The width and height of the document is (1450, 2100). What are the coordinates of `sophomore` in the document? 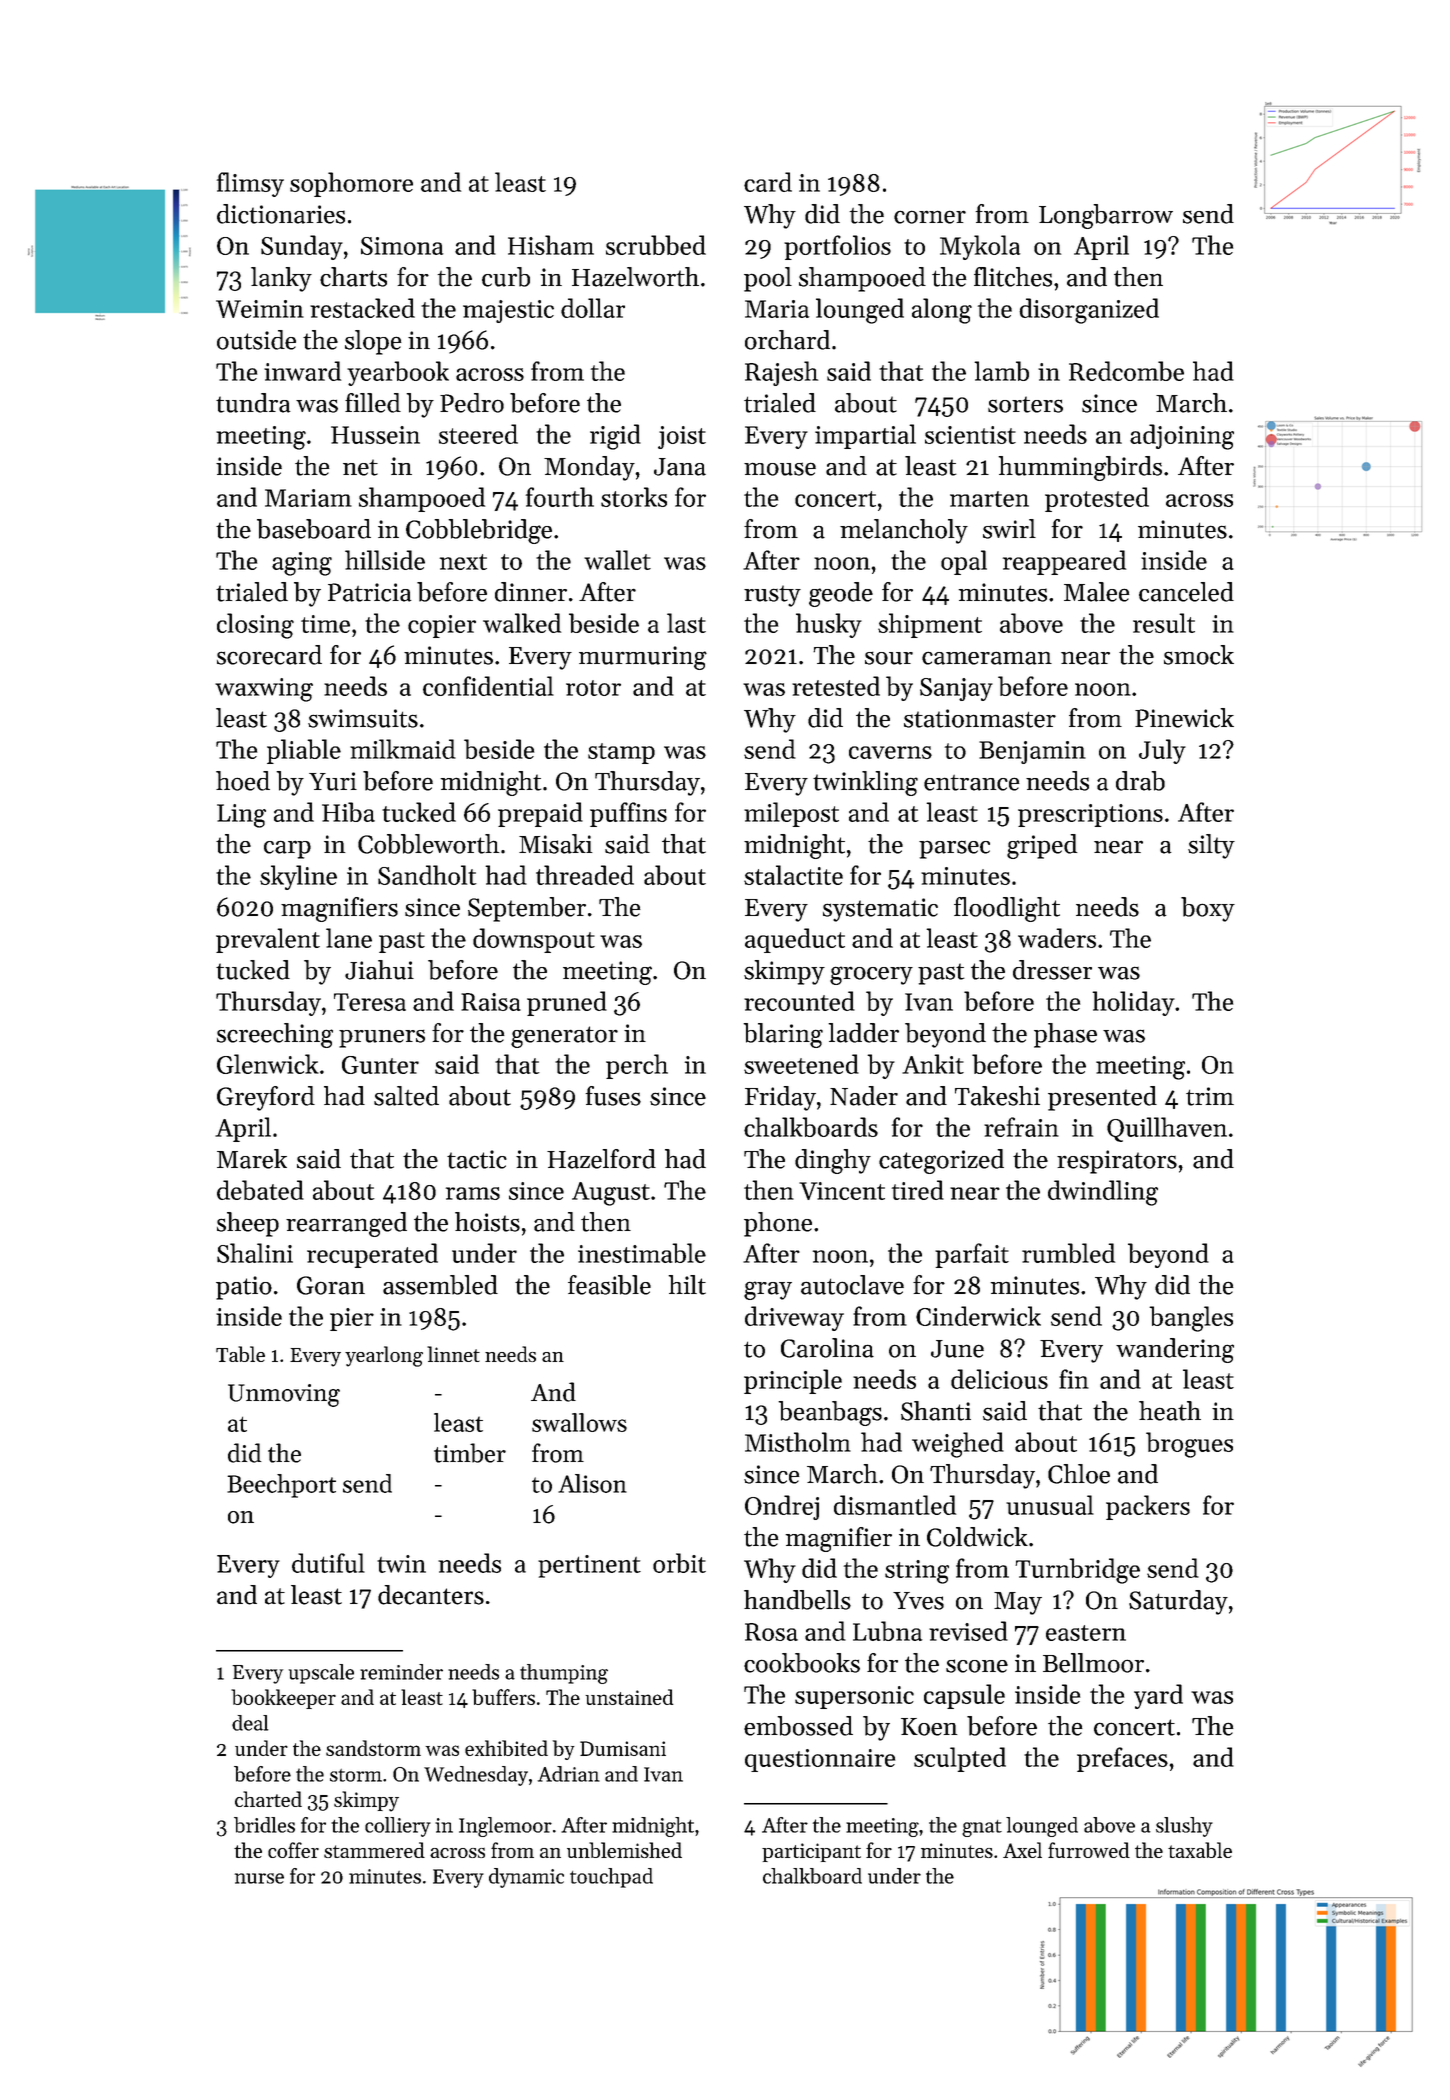 It's located at (351, 184).
